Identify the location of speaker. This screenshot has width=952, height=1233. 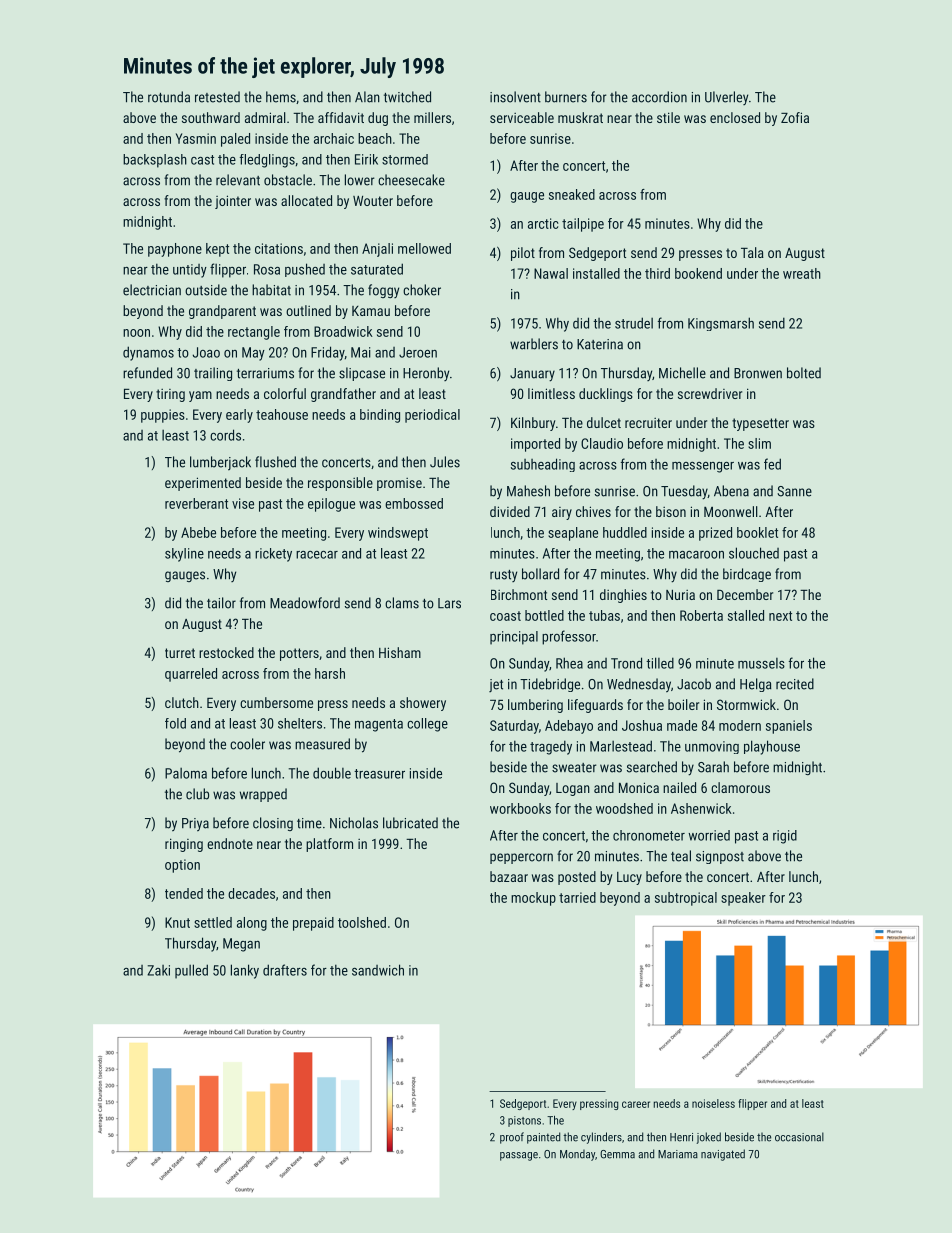
(743, 899).
